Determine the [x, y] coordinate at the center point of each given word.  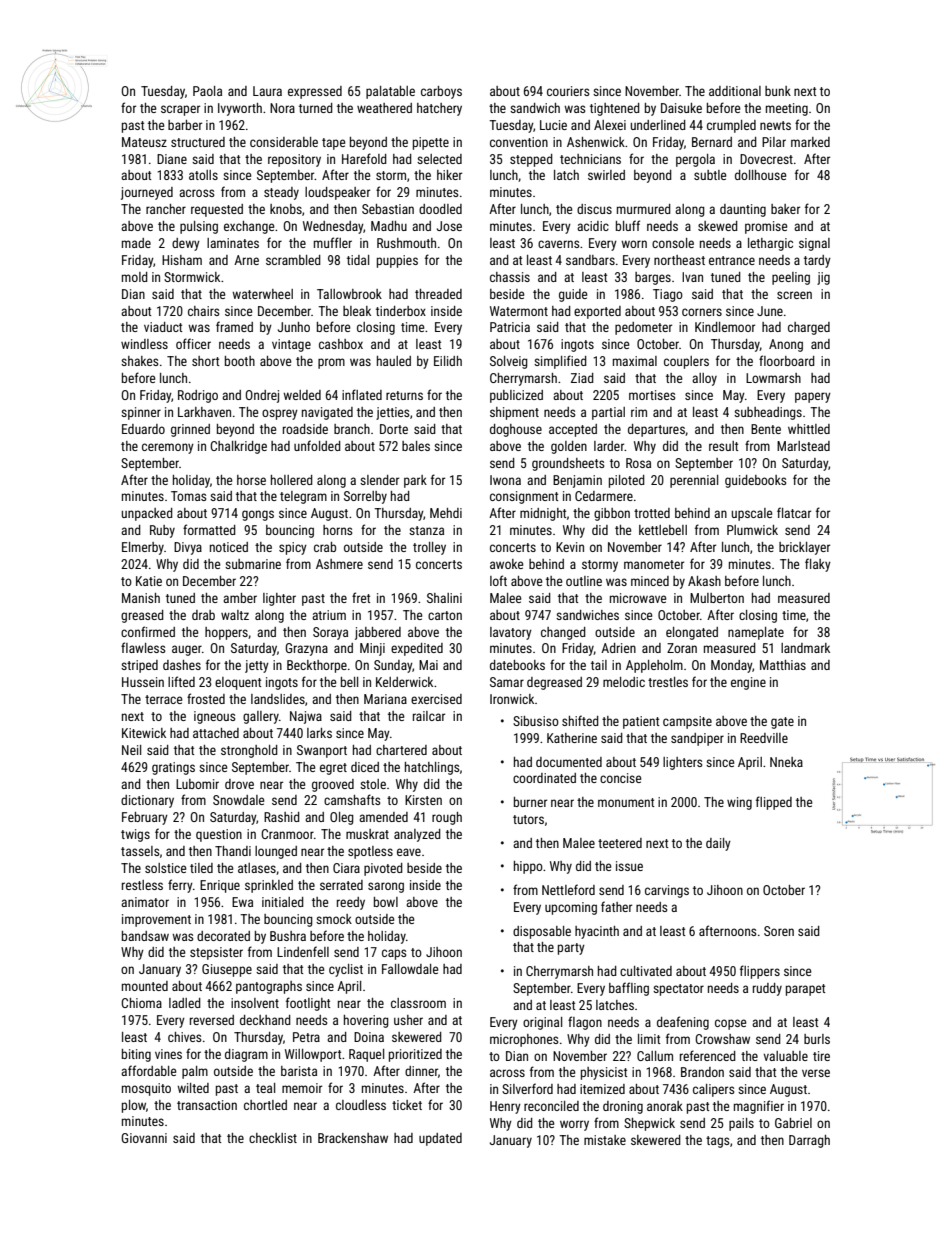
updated [440, 1139]
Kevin [570, 547]
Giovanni [144, 1138]
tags [717, 1142]
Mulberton [717, 598]
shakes [139, 361]
